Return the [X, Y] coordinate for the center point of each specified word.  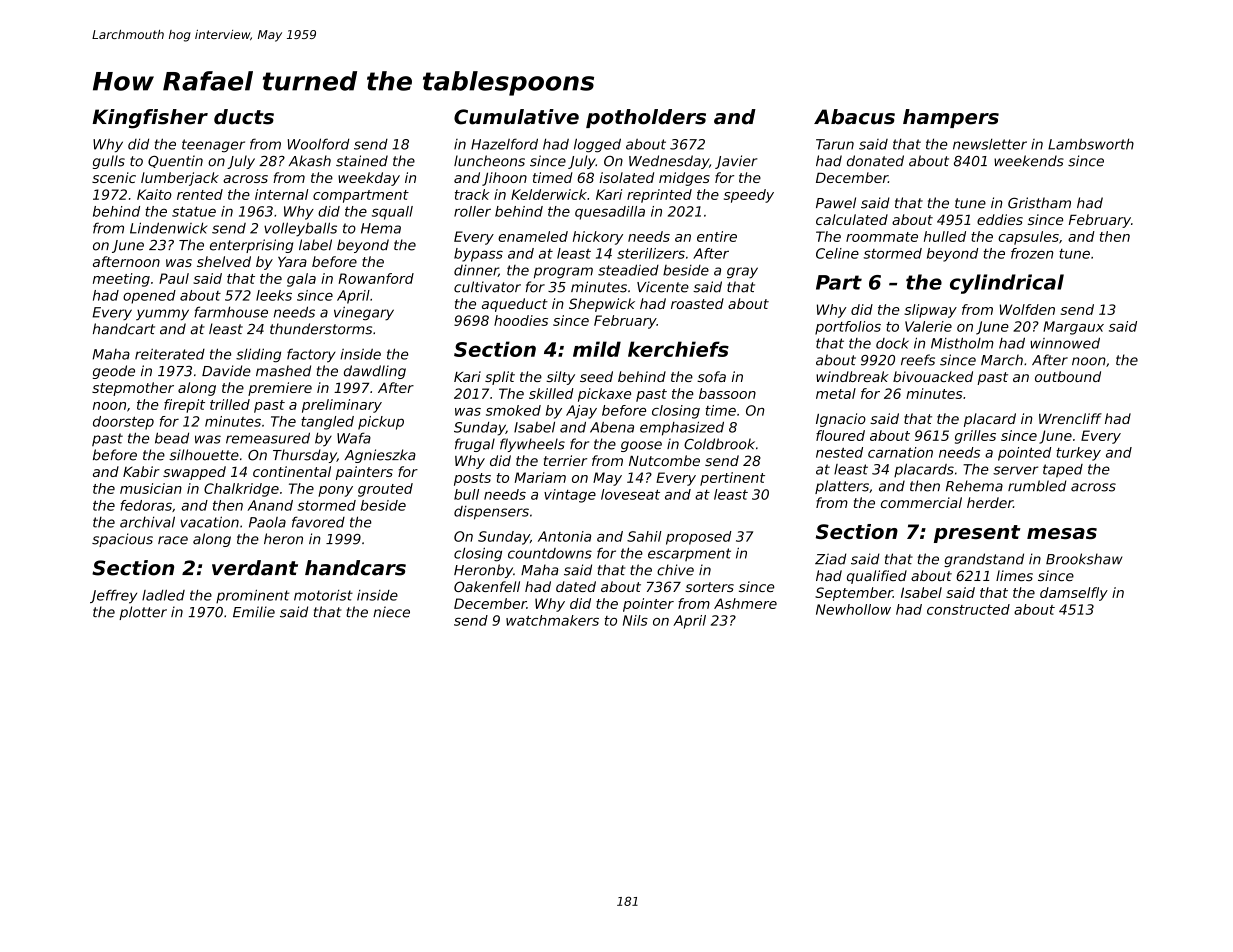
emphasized [682, 429]
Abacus [854, 117]
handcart [124, 329]
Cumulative [516, 117]
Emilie [254, 612]
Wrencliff [1070, 418]
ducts [244, 117]
